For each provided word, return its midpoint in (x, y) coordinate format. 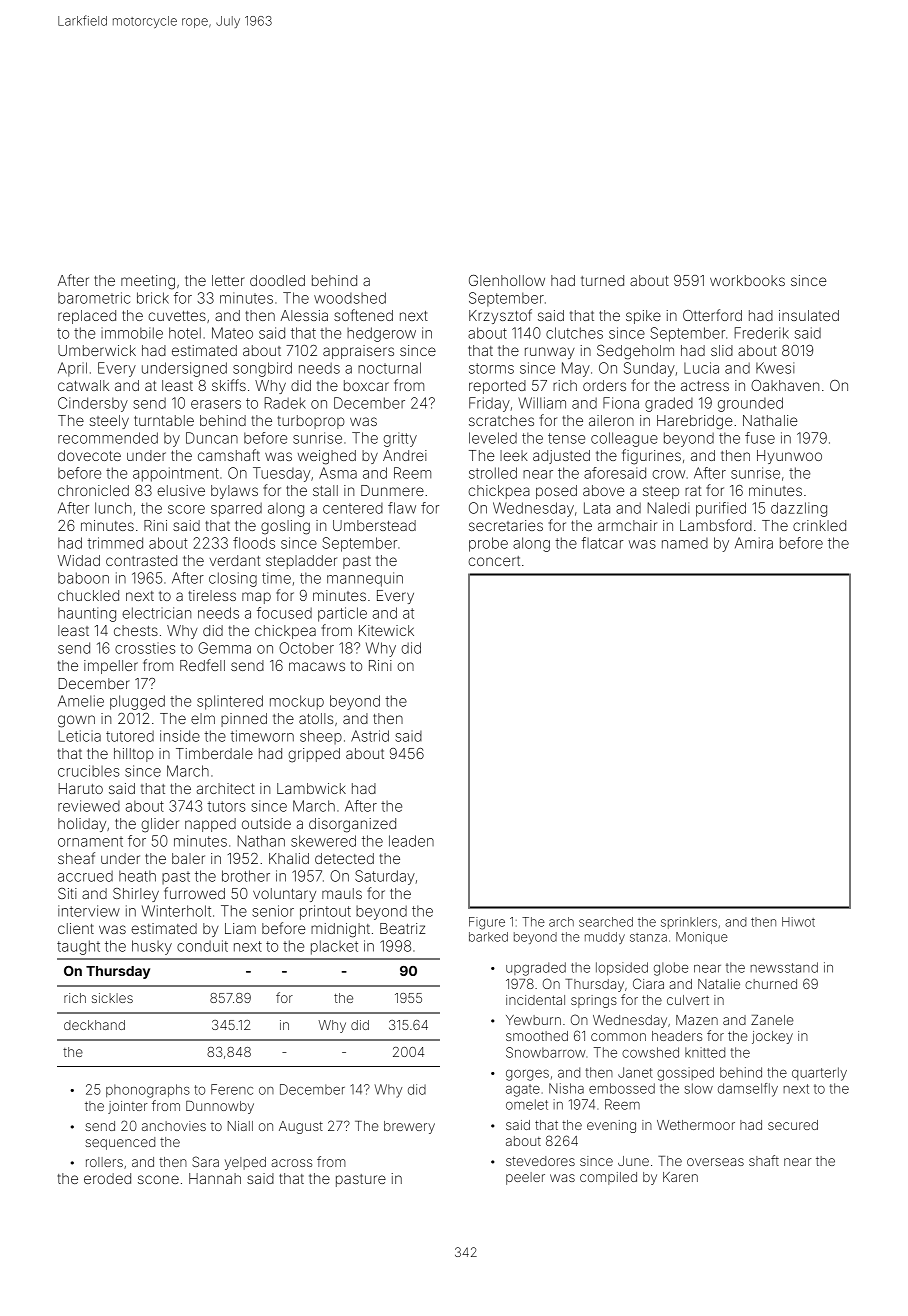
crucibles (89, 771)
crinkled (819, 525)
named (685, 543)
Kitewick (386, 630)
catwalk (83, 385)
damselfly (748, 1090)
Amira (754, 543)
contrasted (141, 560)
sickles (112, 998)
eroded (107, 1178)
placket (334, 947)
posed (556, 492)
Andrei (405, 455)
